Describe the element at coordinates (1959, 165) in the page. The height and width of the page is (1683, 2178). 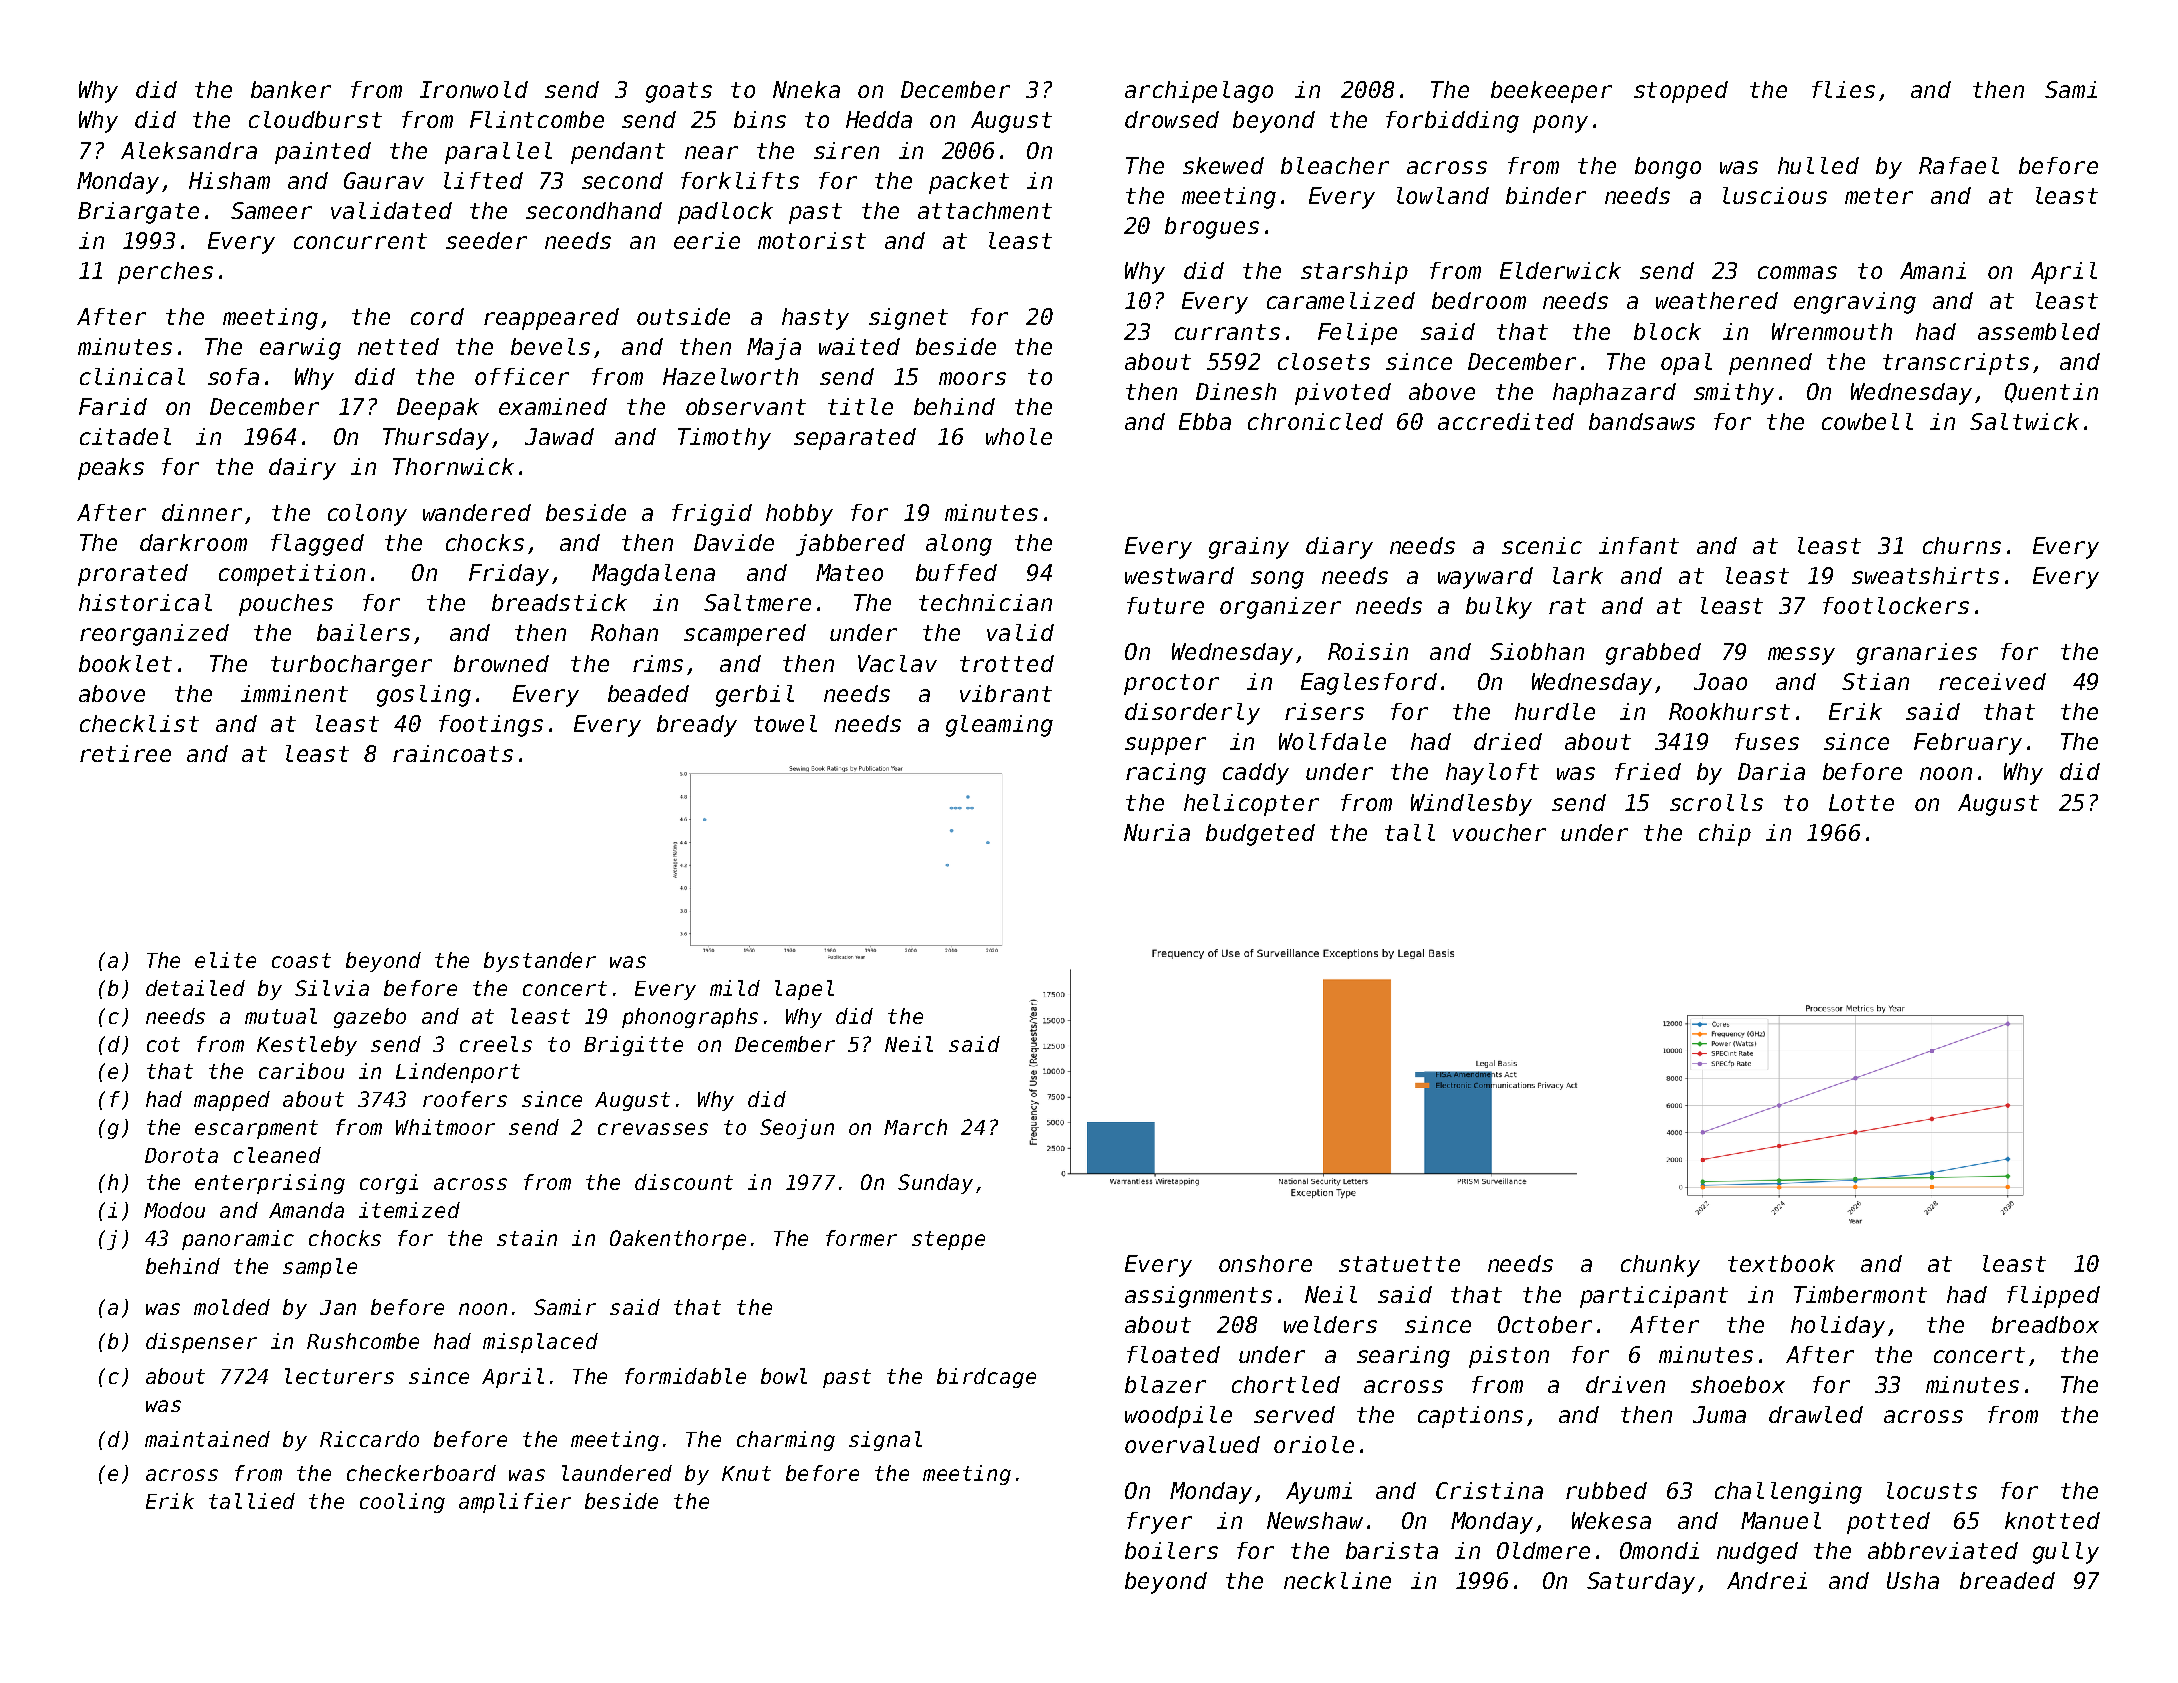
I see `Rafael` at that location.
